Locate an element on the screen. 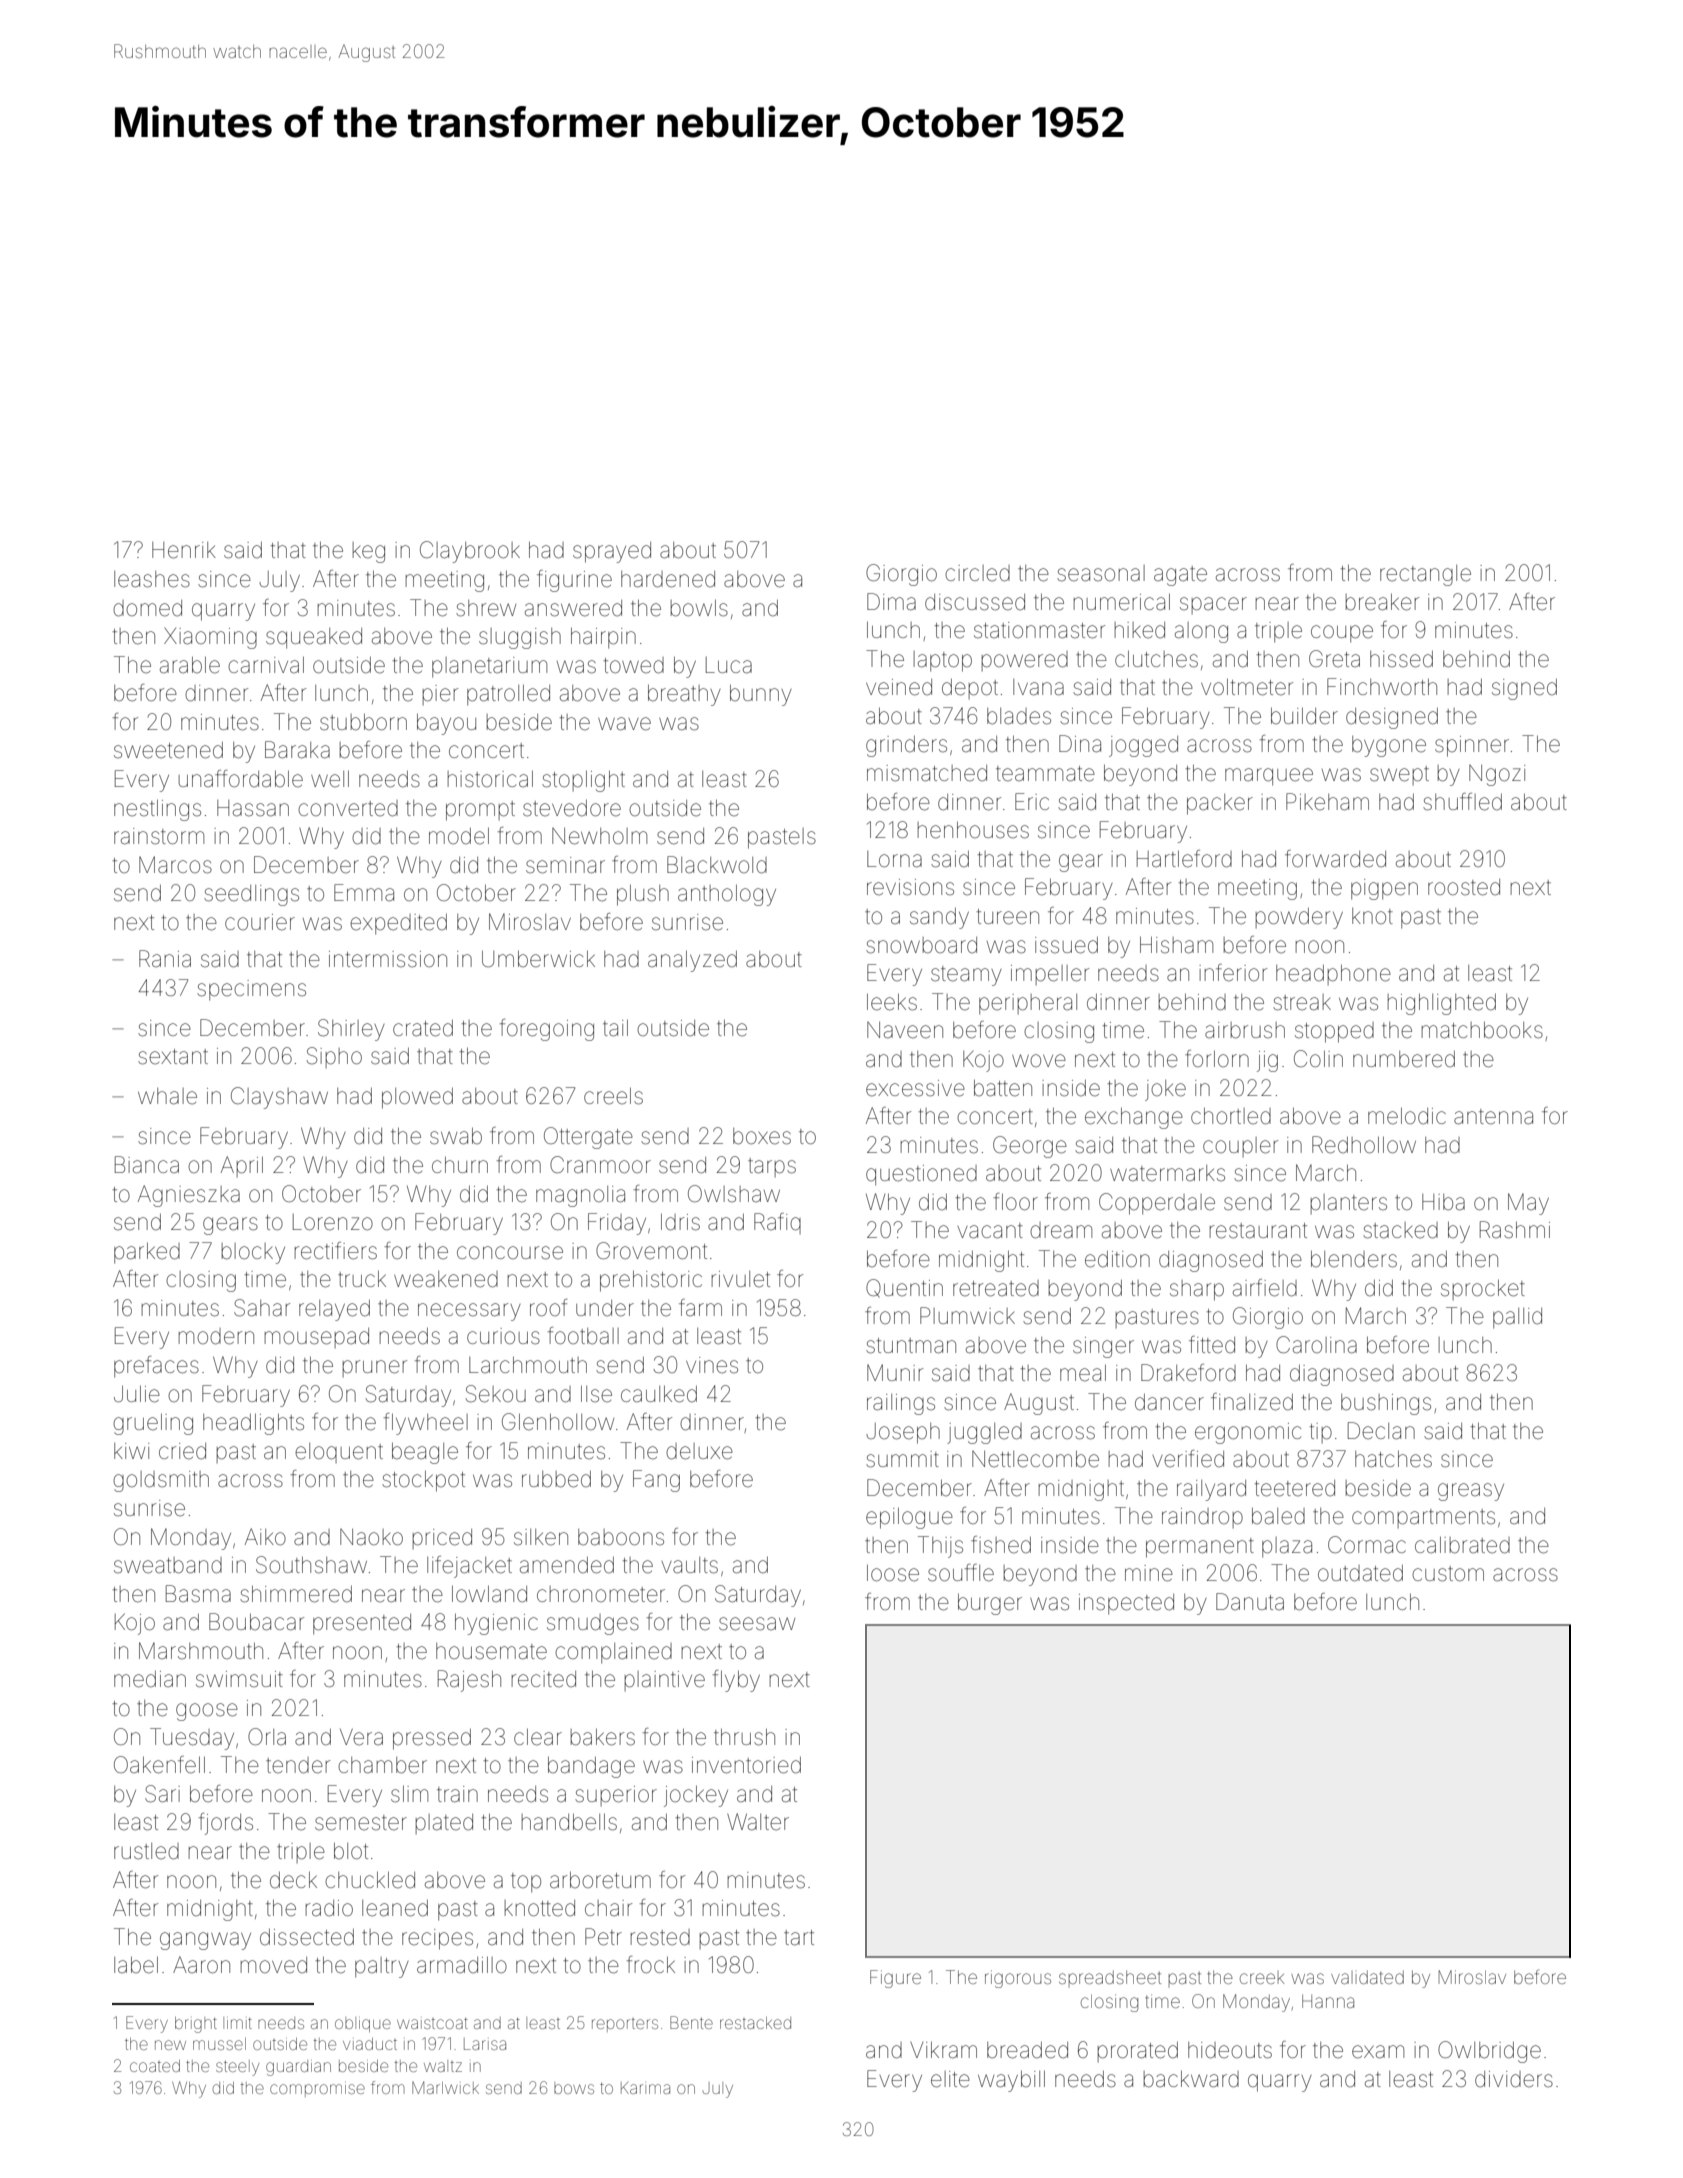 This screenshot has height=2178, width=1683. Karima is located at coordinates (645, 2088).
